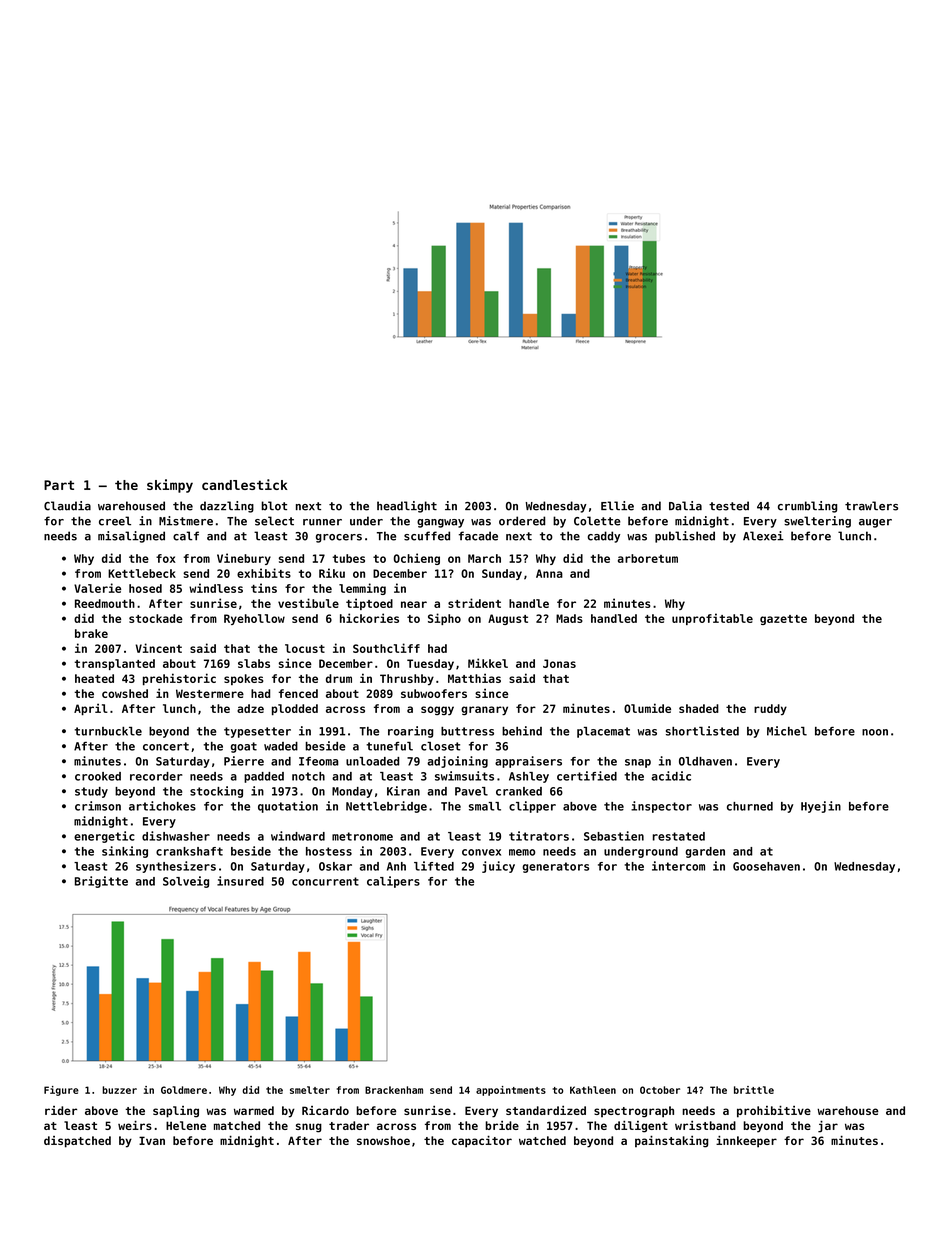 Image resolution: width=952 pixels, height=1233 pixels. I want to click on painstaking, so click(671, 1142).
